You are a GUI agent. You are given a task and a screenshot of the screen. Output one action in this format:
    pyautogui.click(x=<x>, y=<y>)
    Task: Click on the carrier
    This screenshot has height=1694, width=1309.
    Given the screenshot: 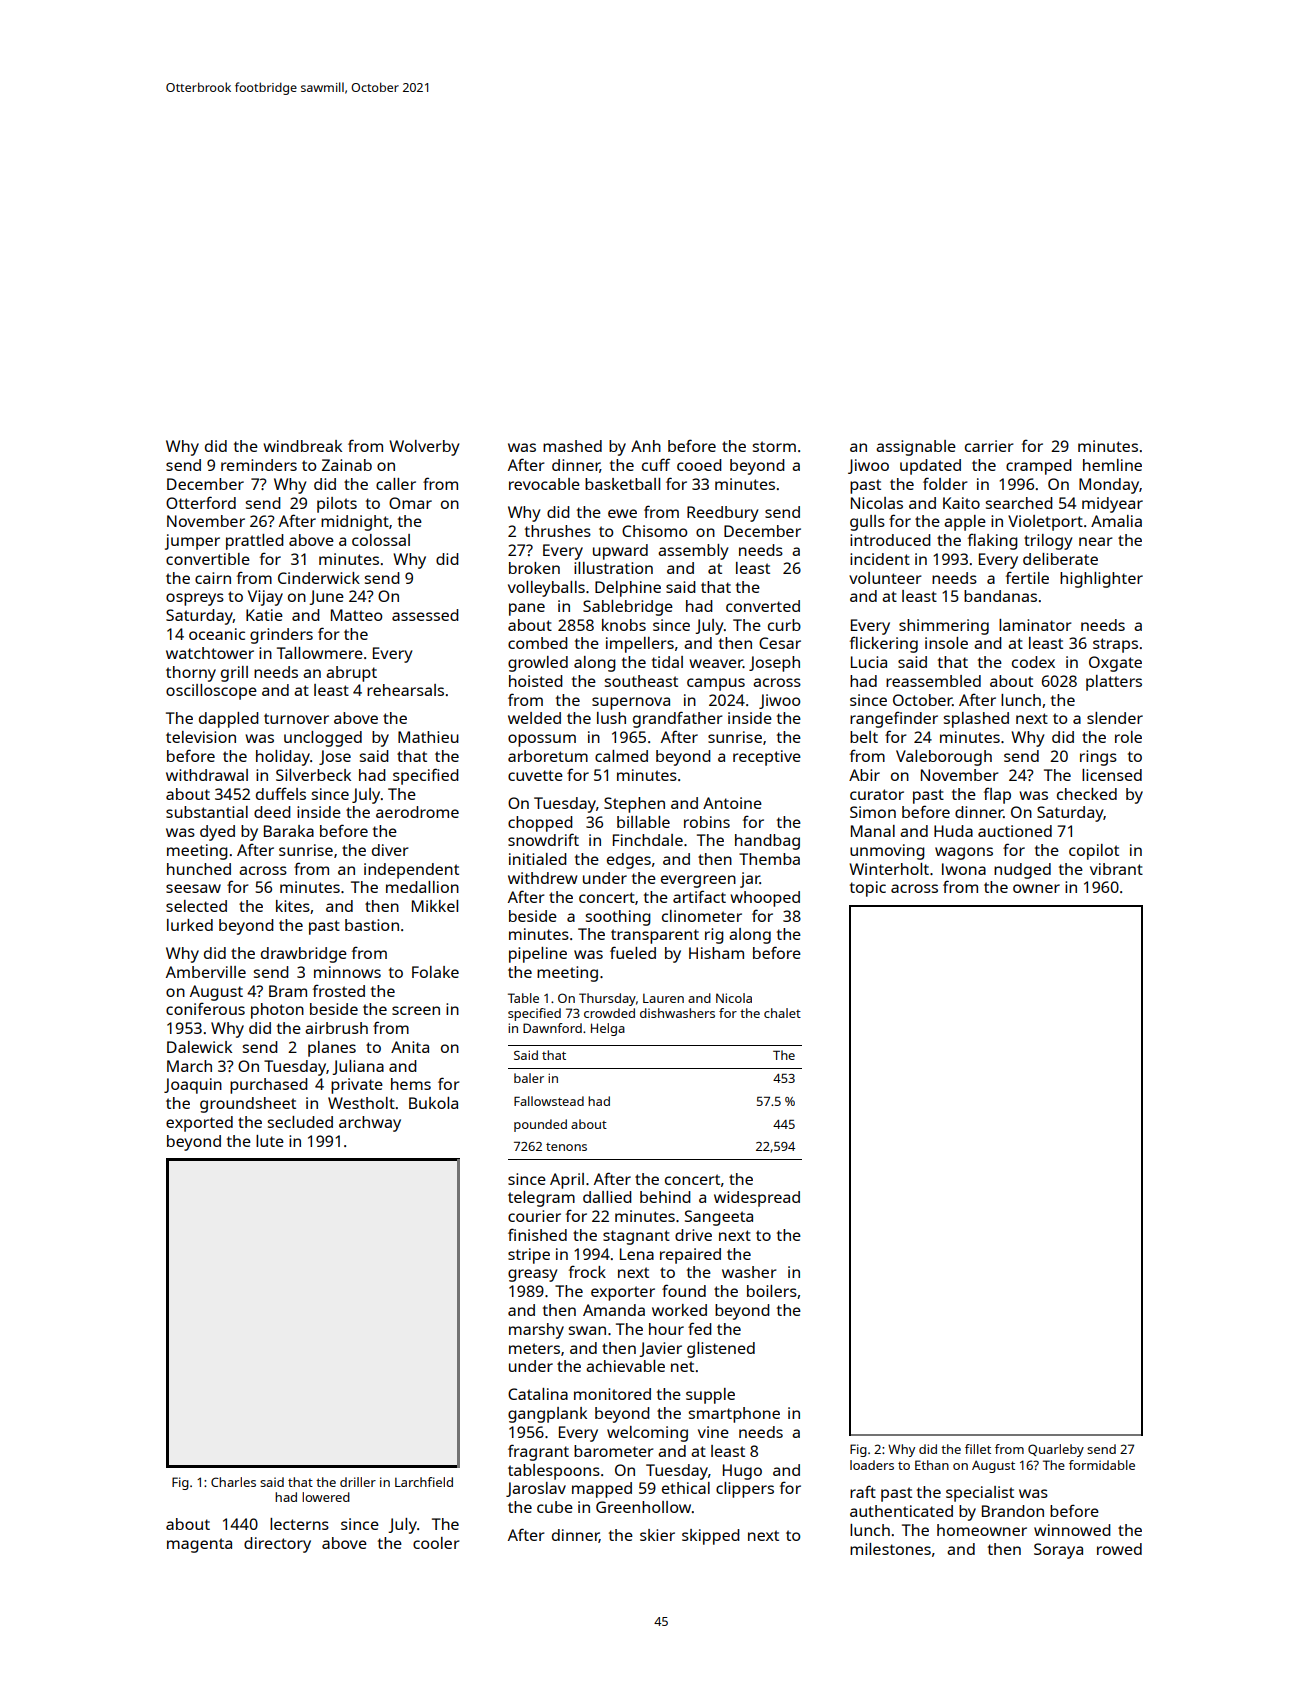 What is the action you would take?
    pyautogui.click(x=989, y=446)
